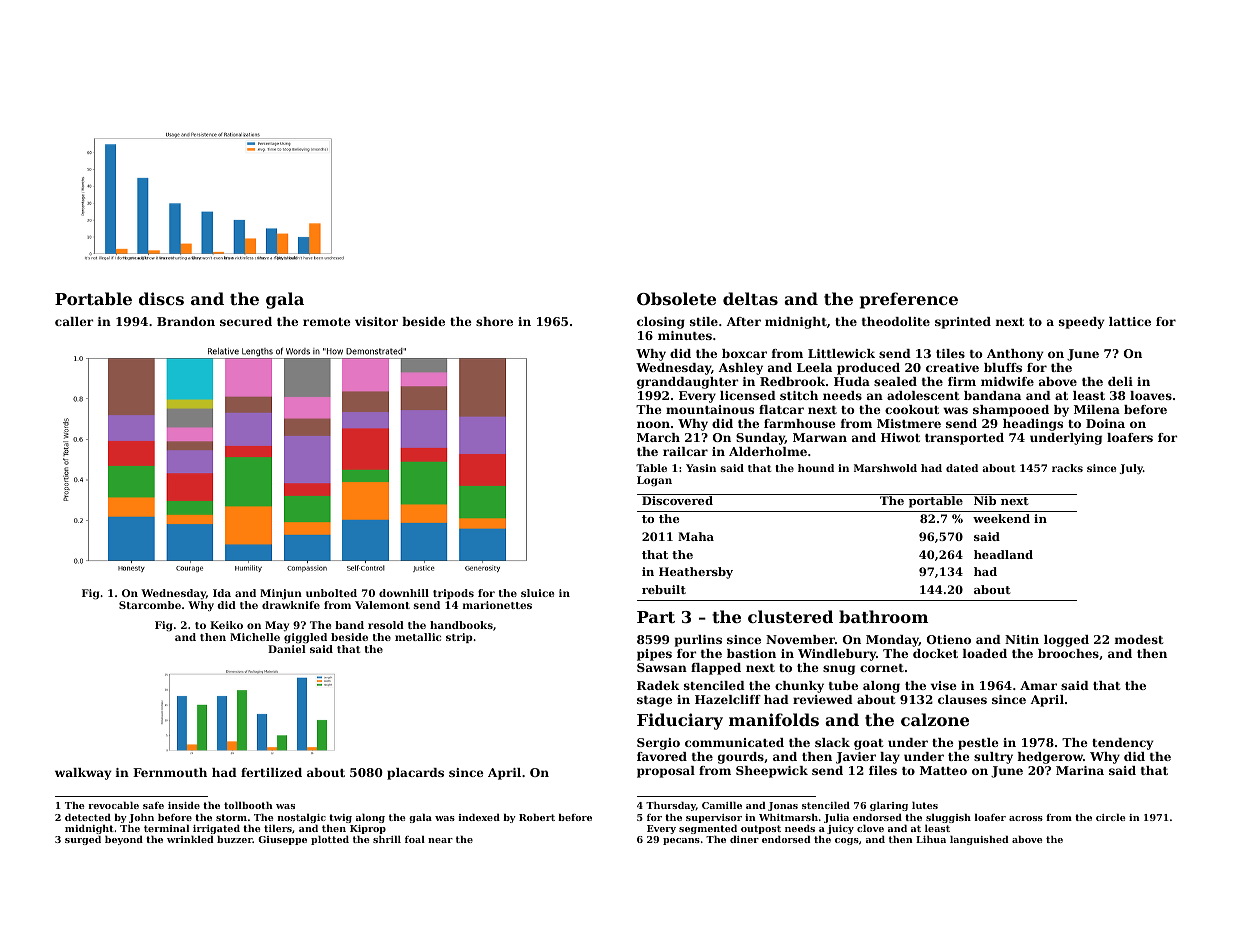 The width and height of the screenshot is (1233, 952). Describe the element at coordinates (658, 685) in the screenshot. I see `Radek` at that location.
